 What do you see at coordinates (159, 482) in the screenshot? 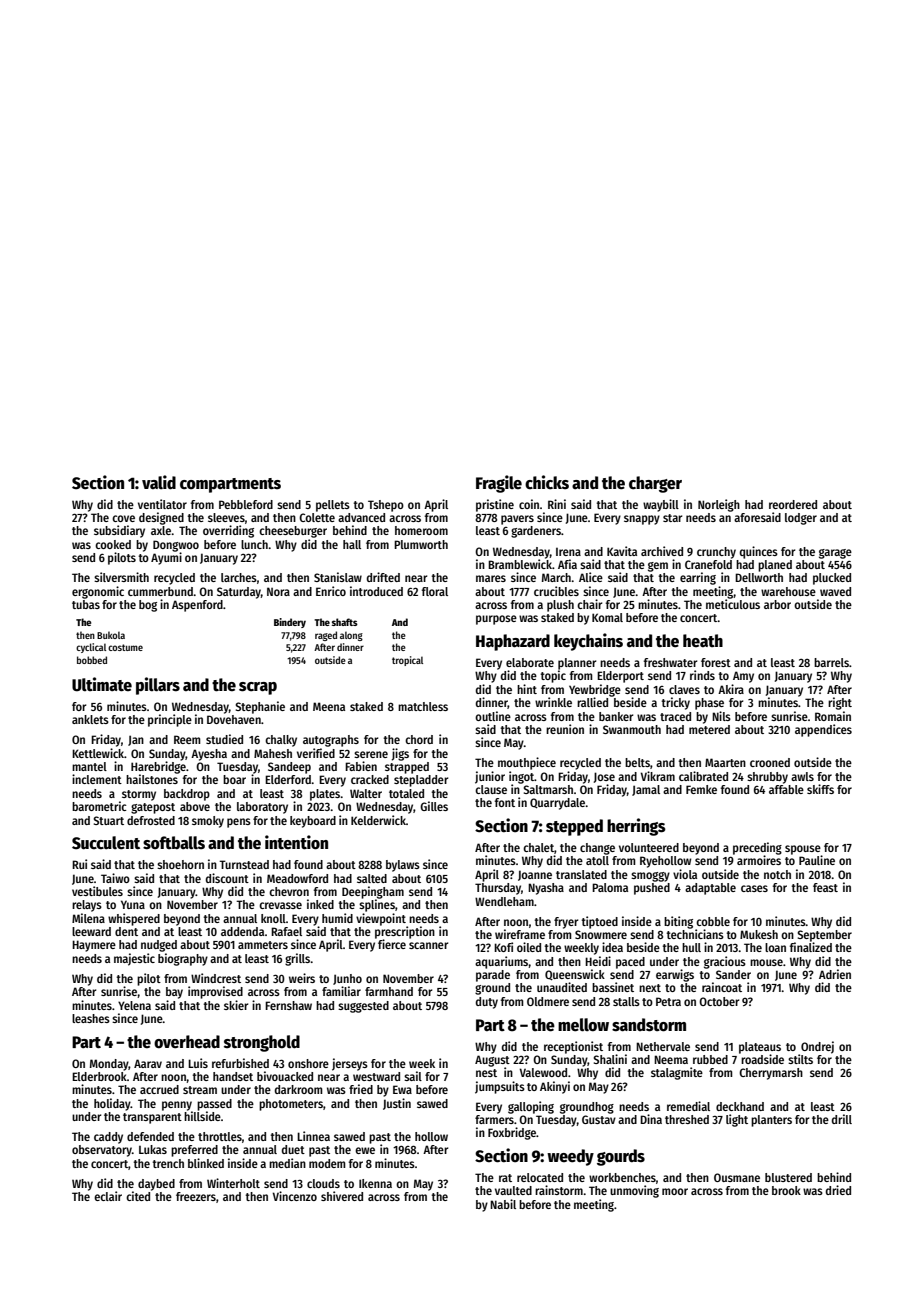
I see `valid` at bounding box center [159, 482].
